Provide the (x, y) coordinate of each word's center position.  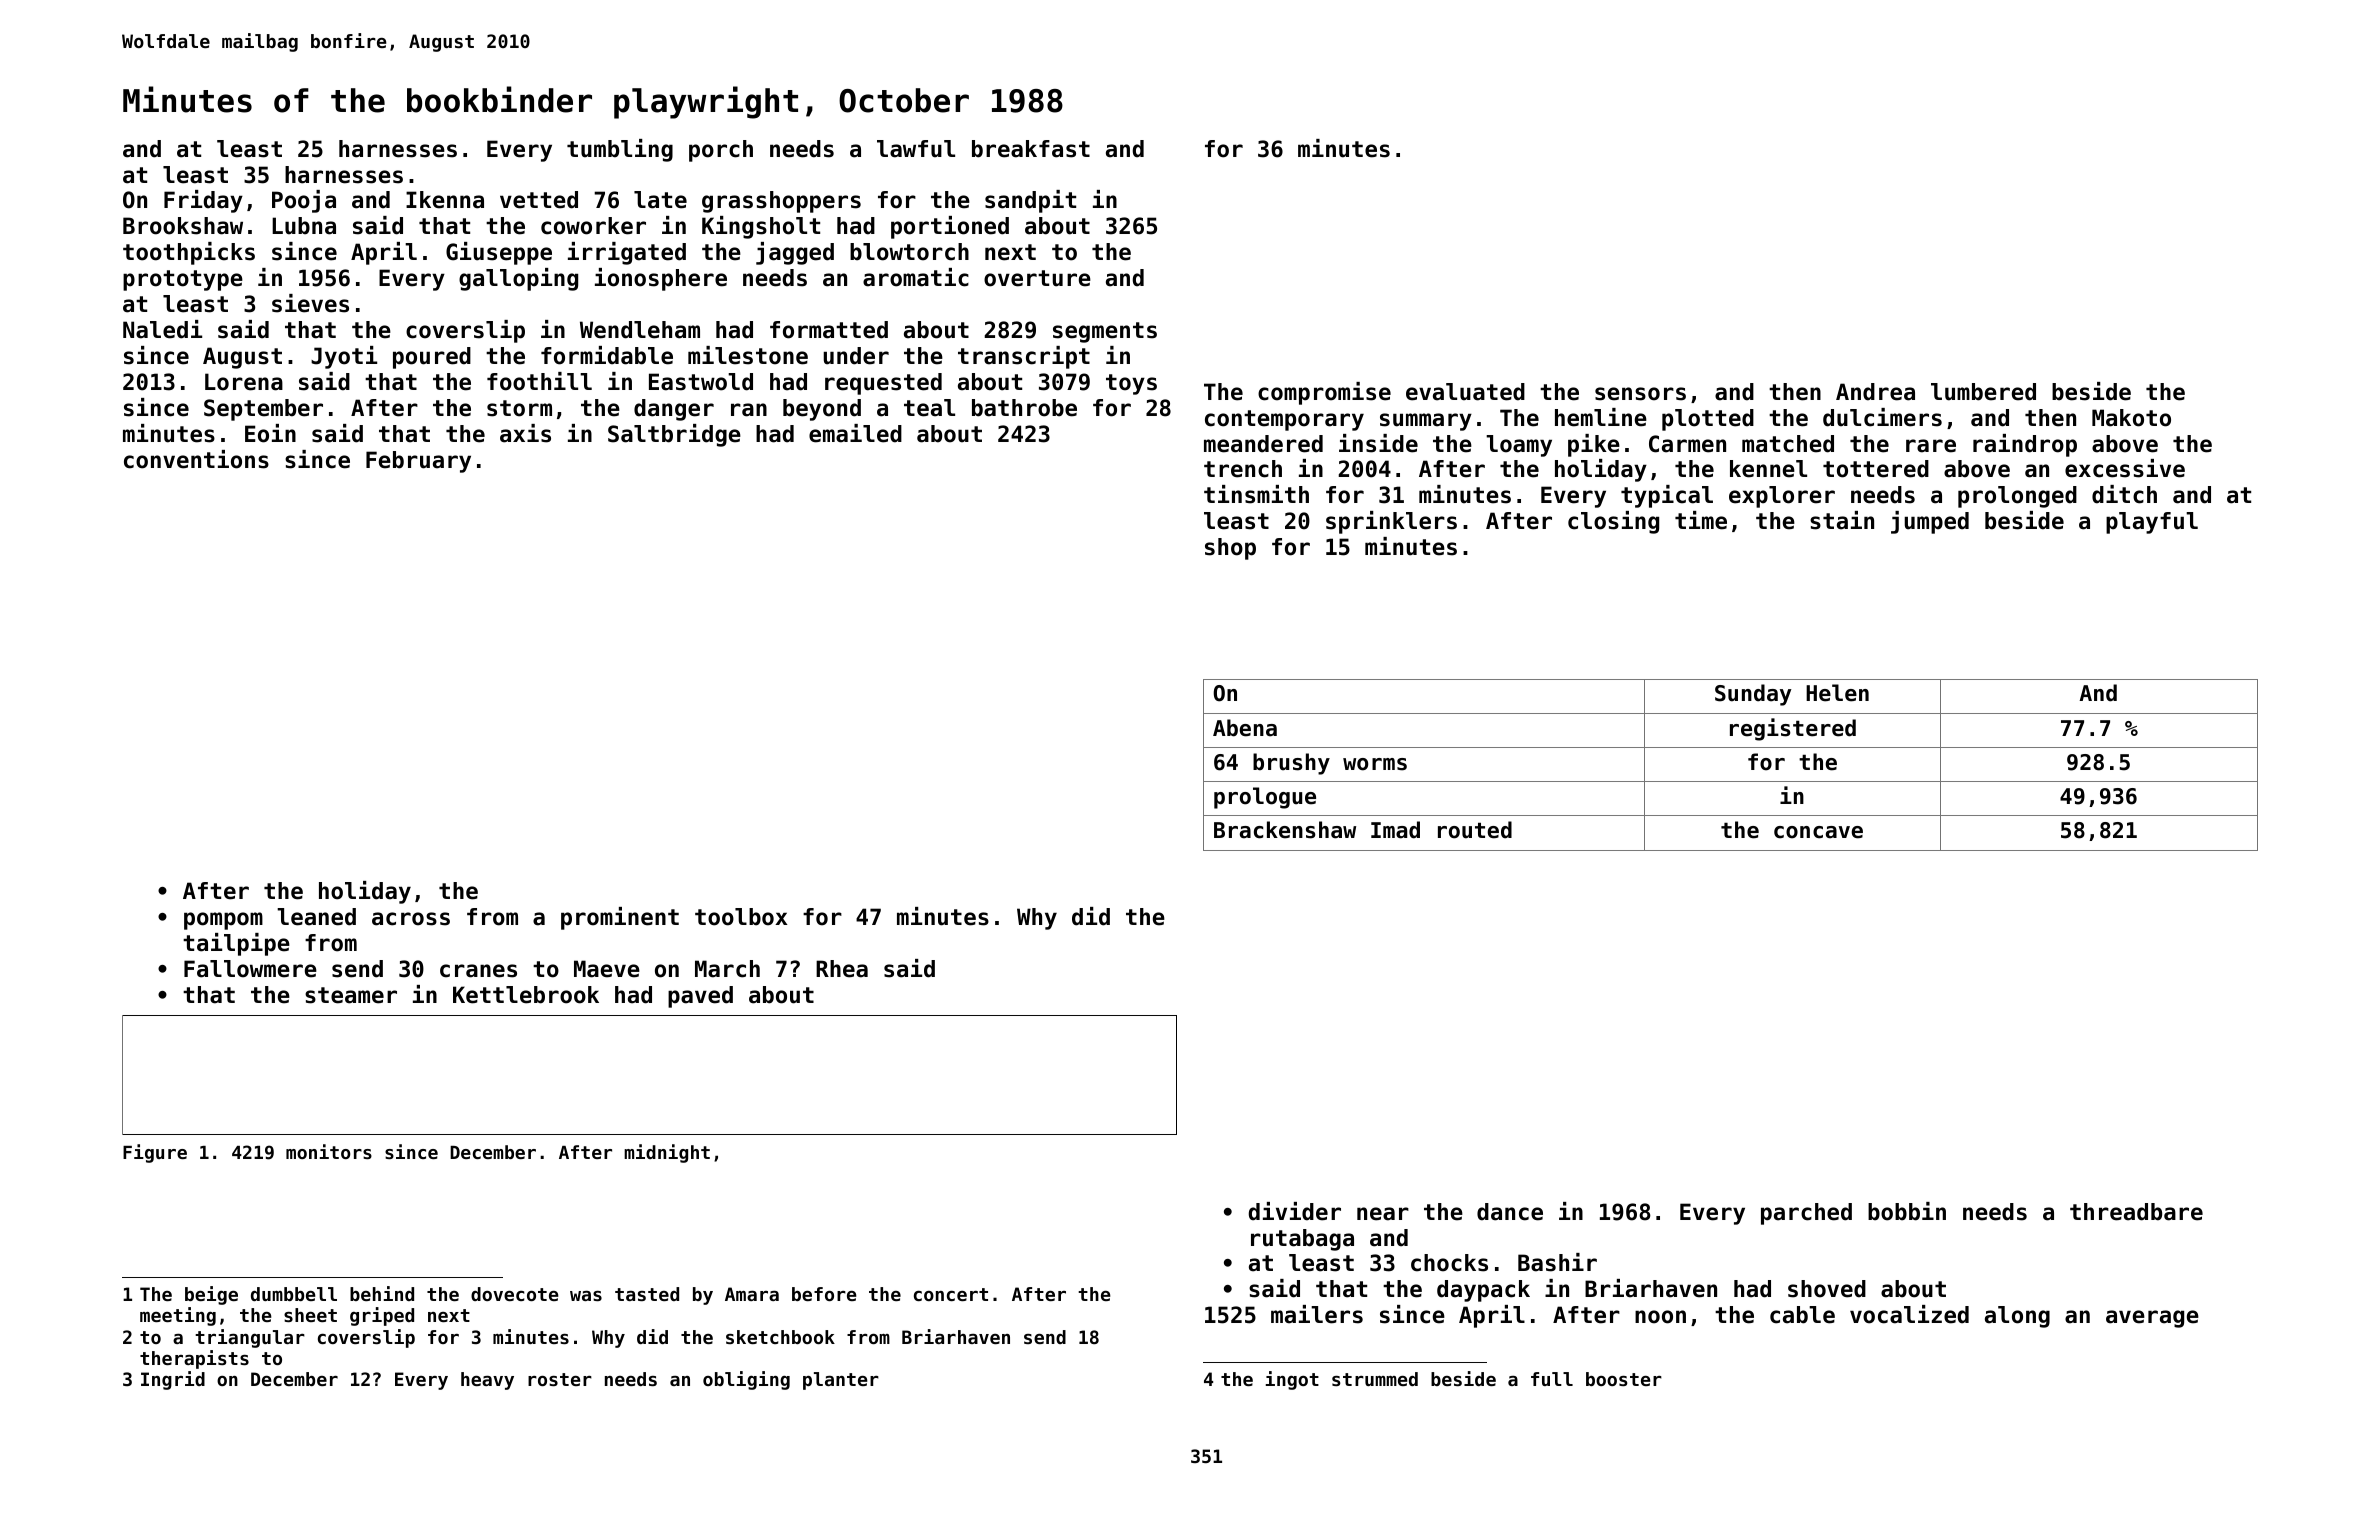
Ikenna (445, 200)
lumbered (1983, 392)
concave (1818, 832)
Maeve (607, 969)
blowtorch (909, 252)
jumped (1930, 522)
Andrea (1875, 392)
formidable (607, 355)
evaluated (1465, 392)
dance (1510, 1212)
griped (382, 1316)
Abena (1245, 728)
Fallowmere (250, 969)
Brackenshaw (1285, 830)
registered (1793, 729)
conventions (196, 459)
